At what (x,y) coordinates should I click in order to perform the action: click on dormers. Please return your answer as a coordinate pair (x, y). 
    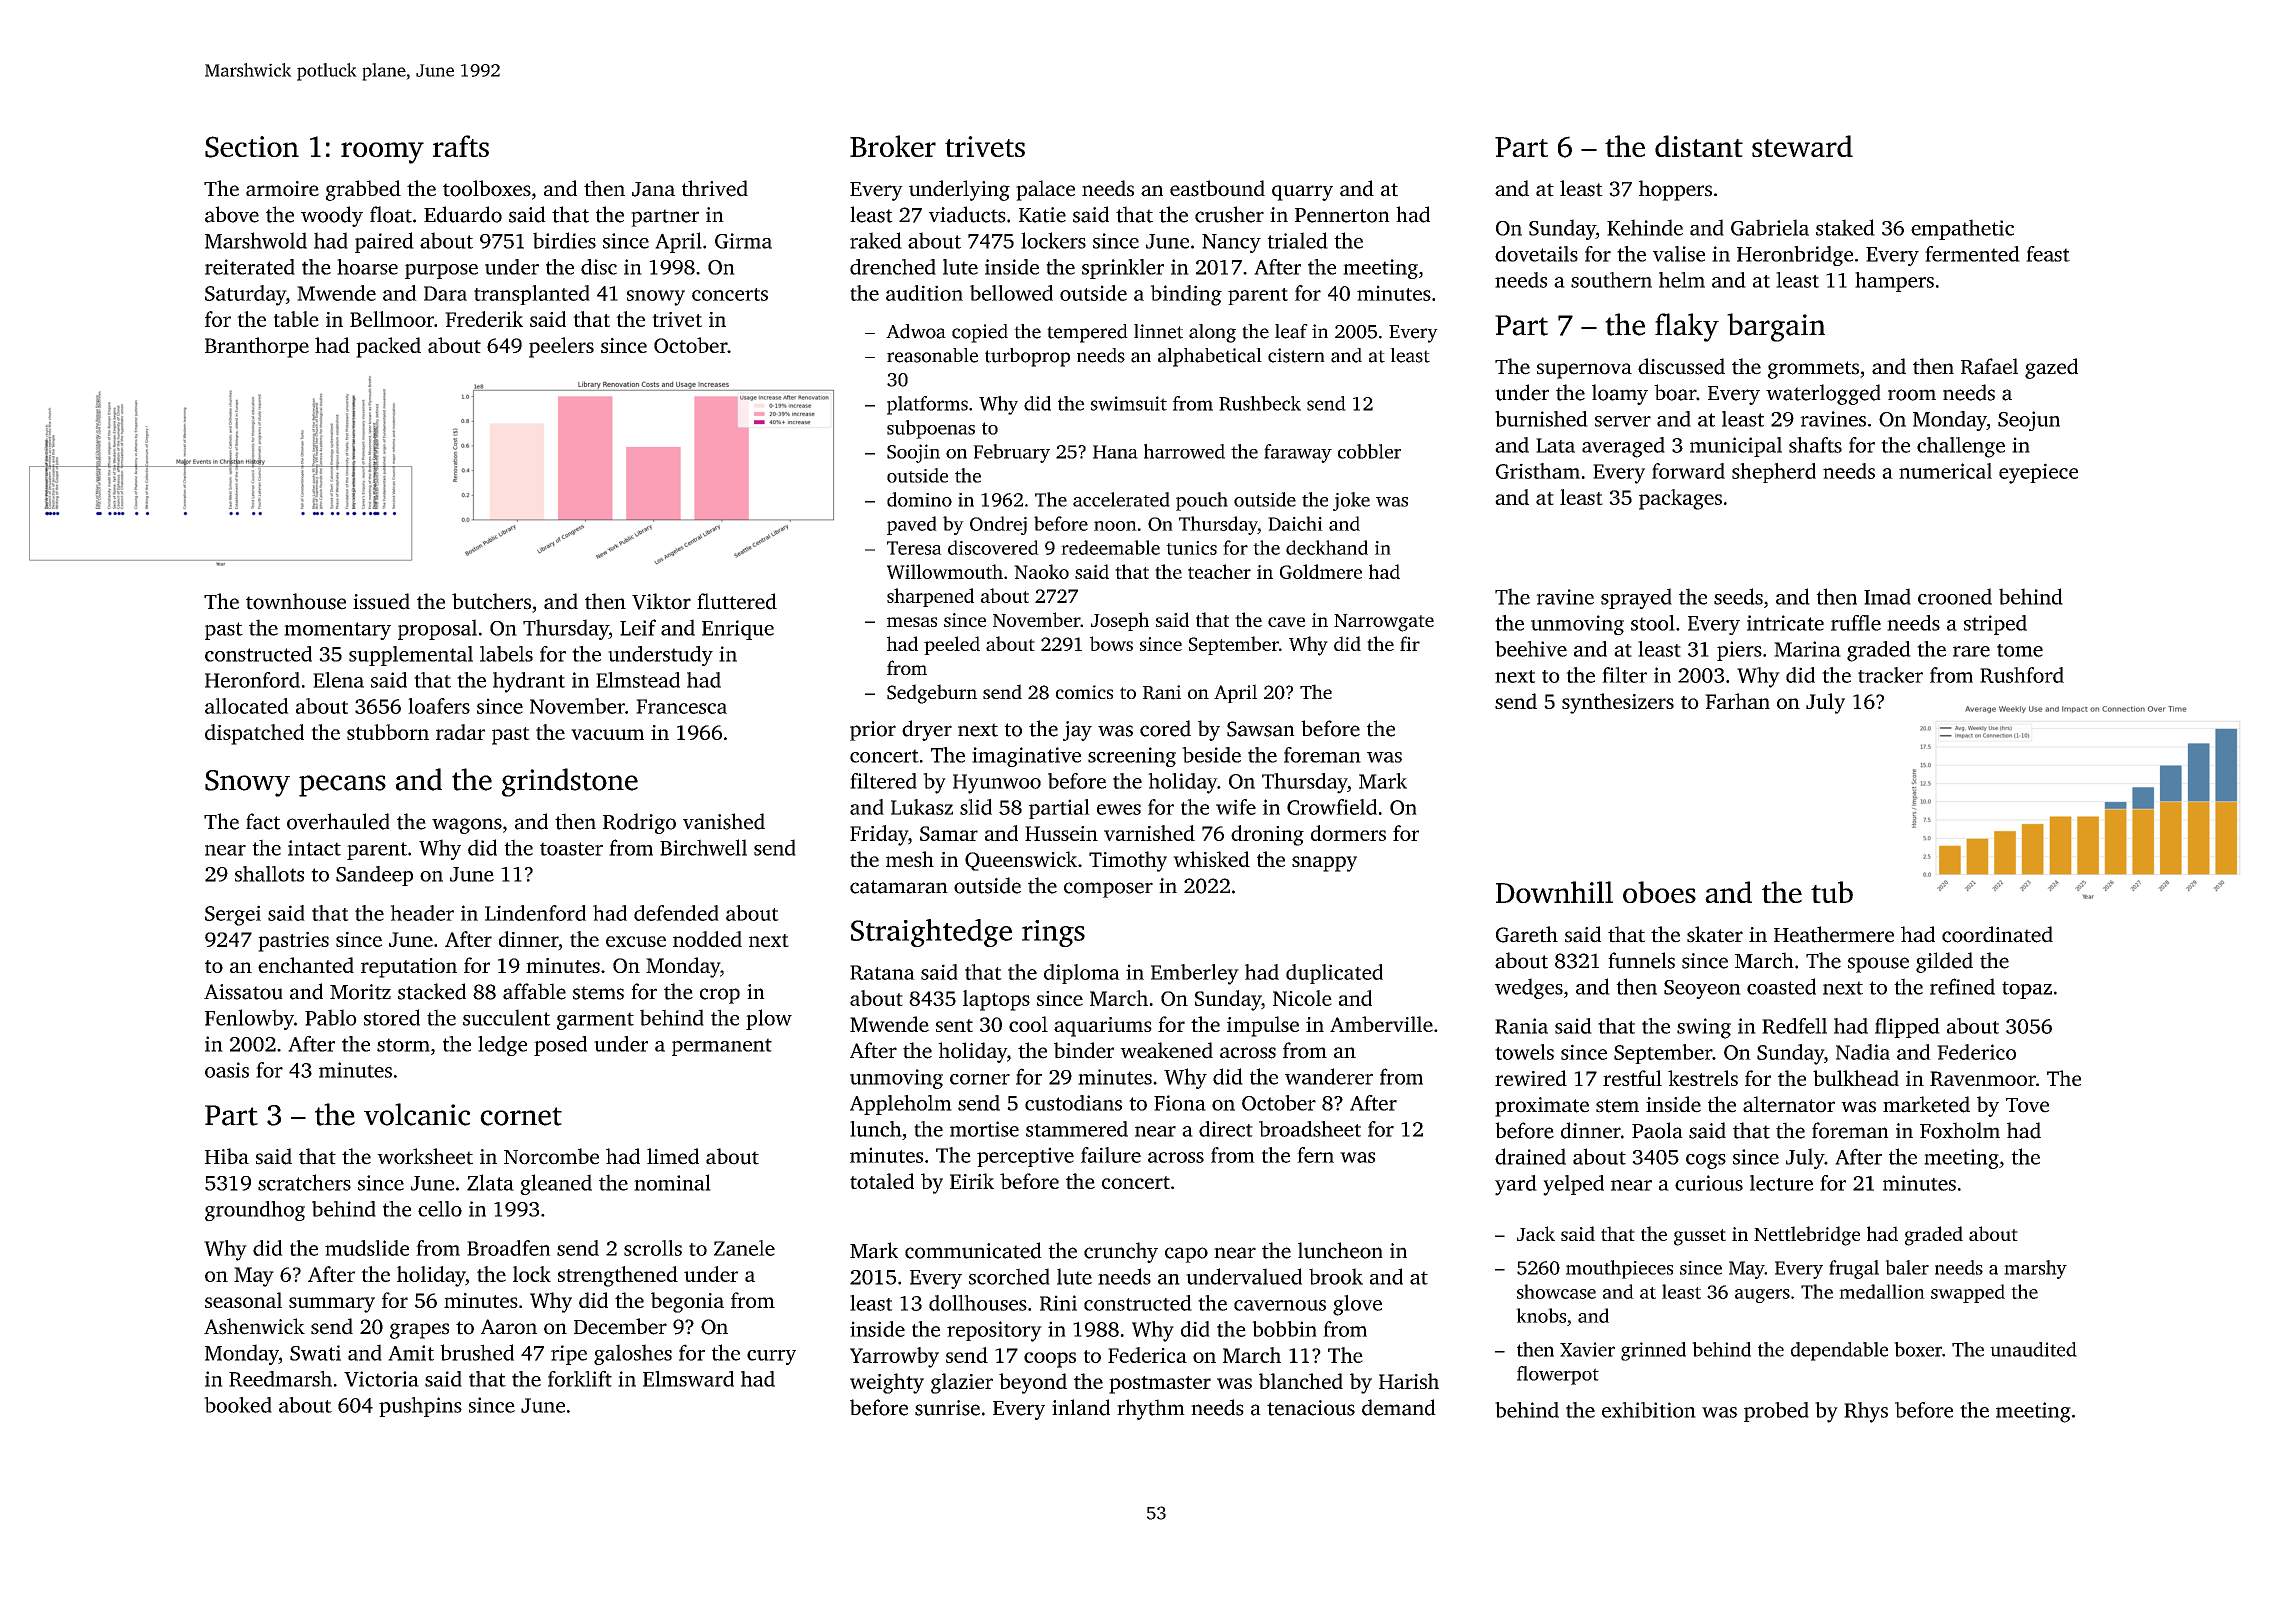
    Looking at the image, I should click on (1348, 833).
